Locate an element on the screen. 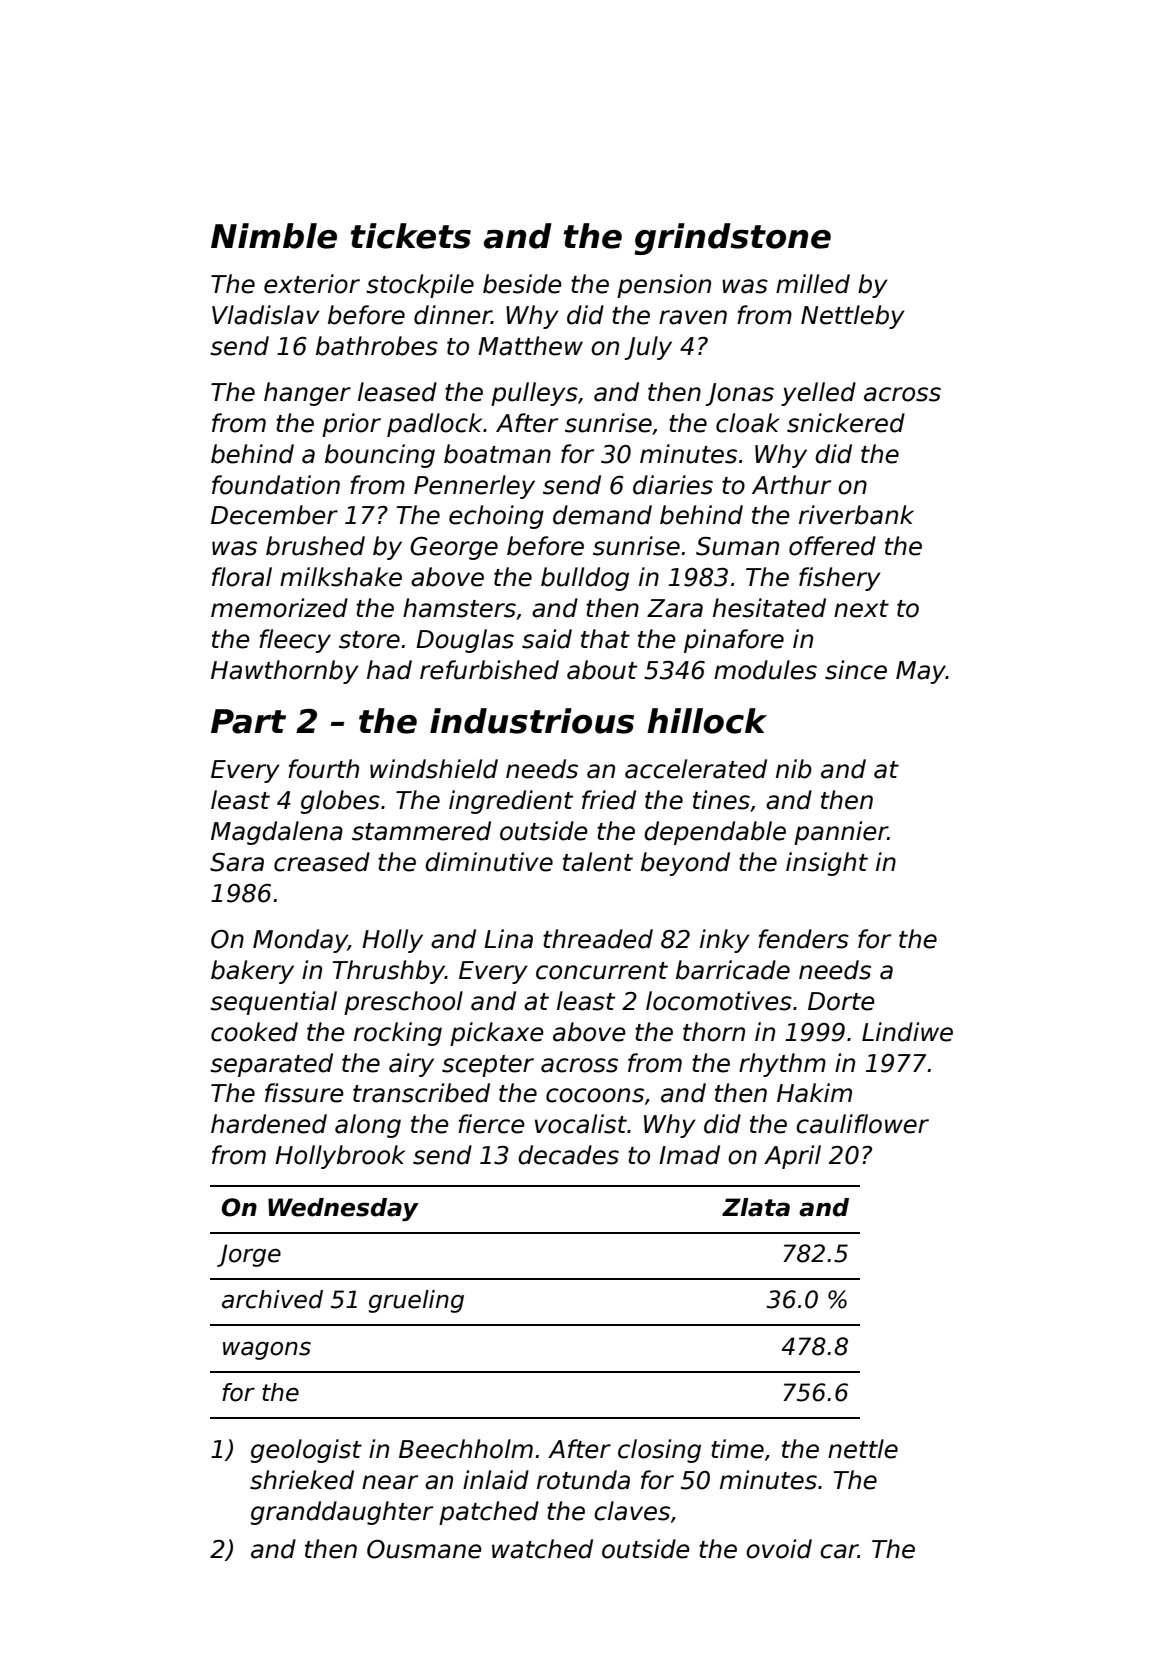 Image resolution: width=1165 pixels, height=1654 pixels. Vladislav is located at coordinates (266, 315).
